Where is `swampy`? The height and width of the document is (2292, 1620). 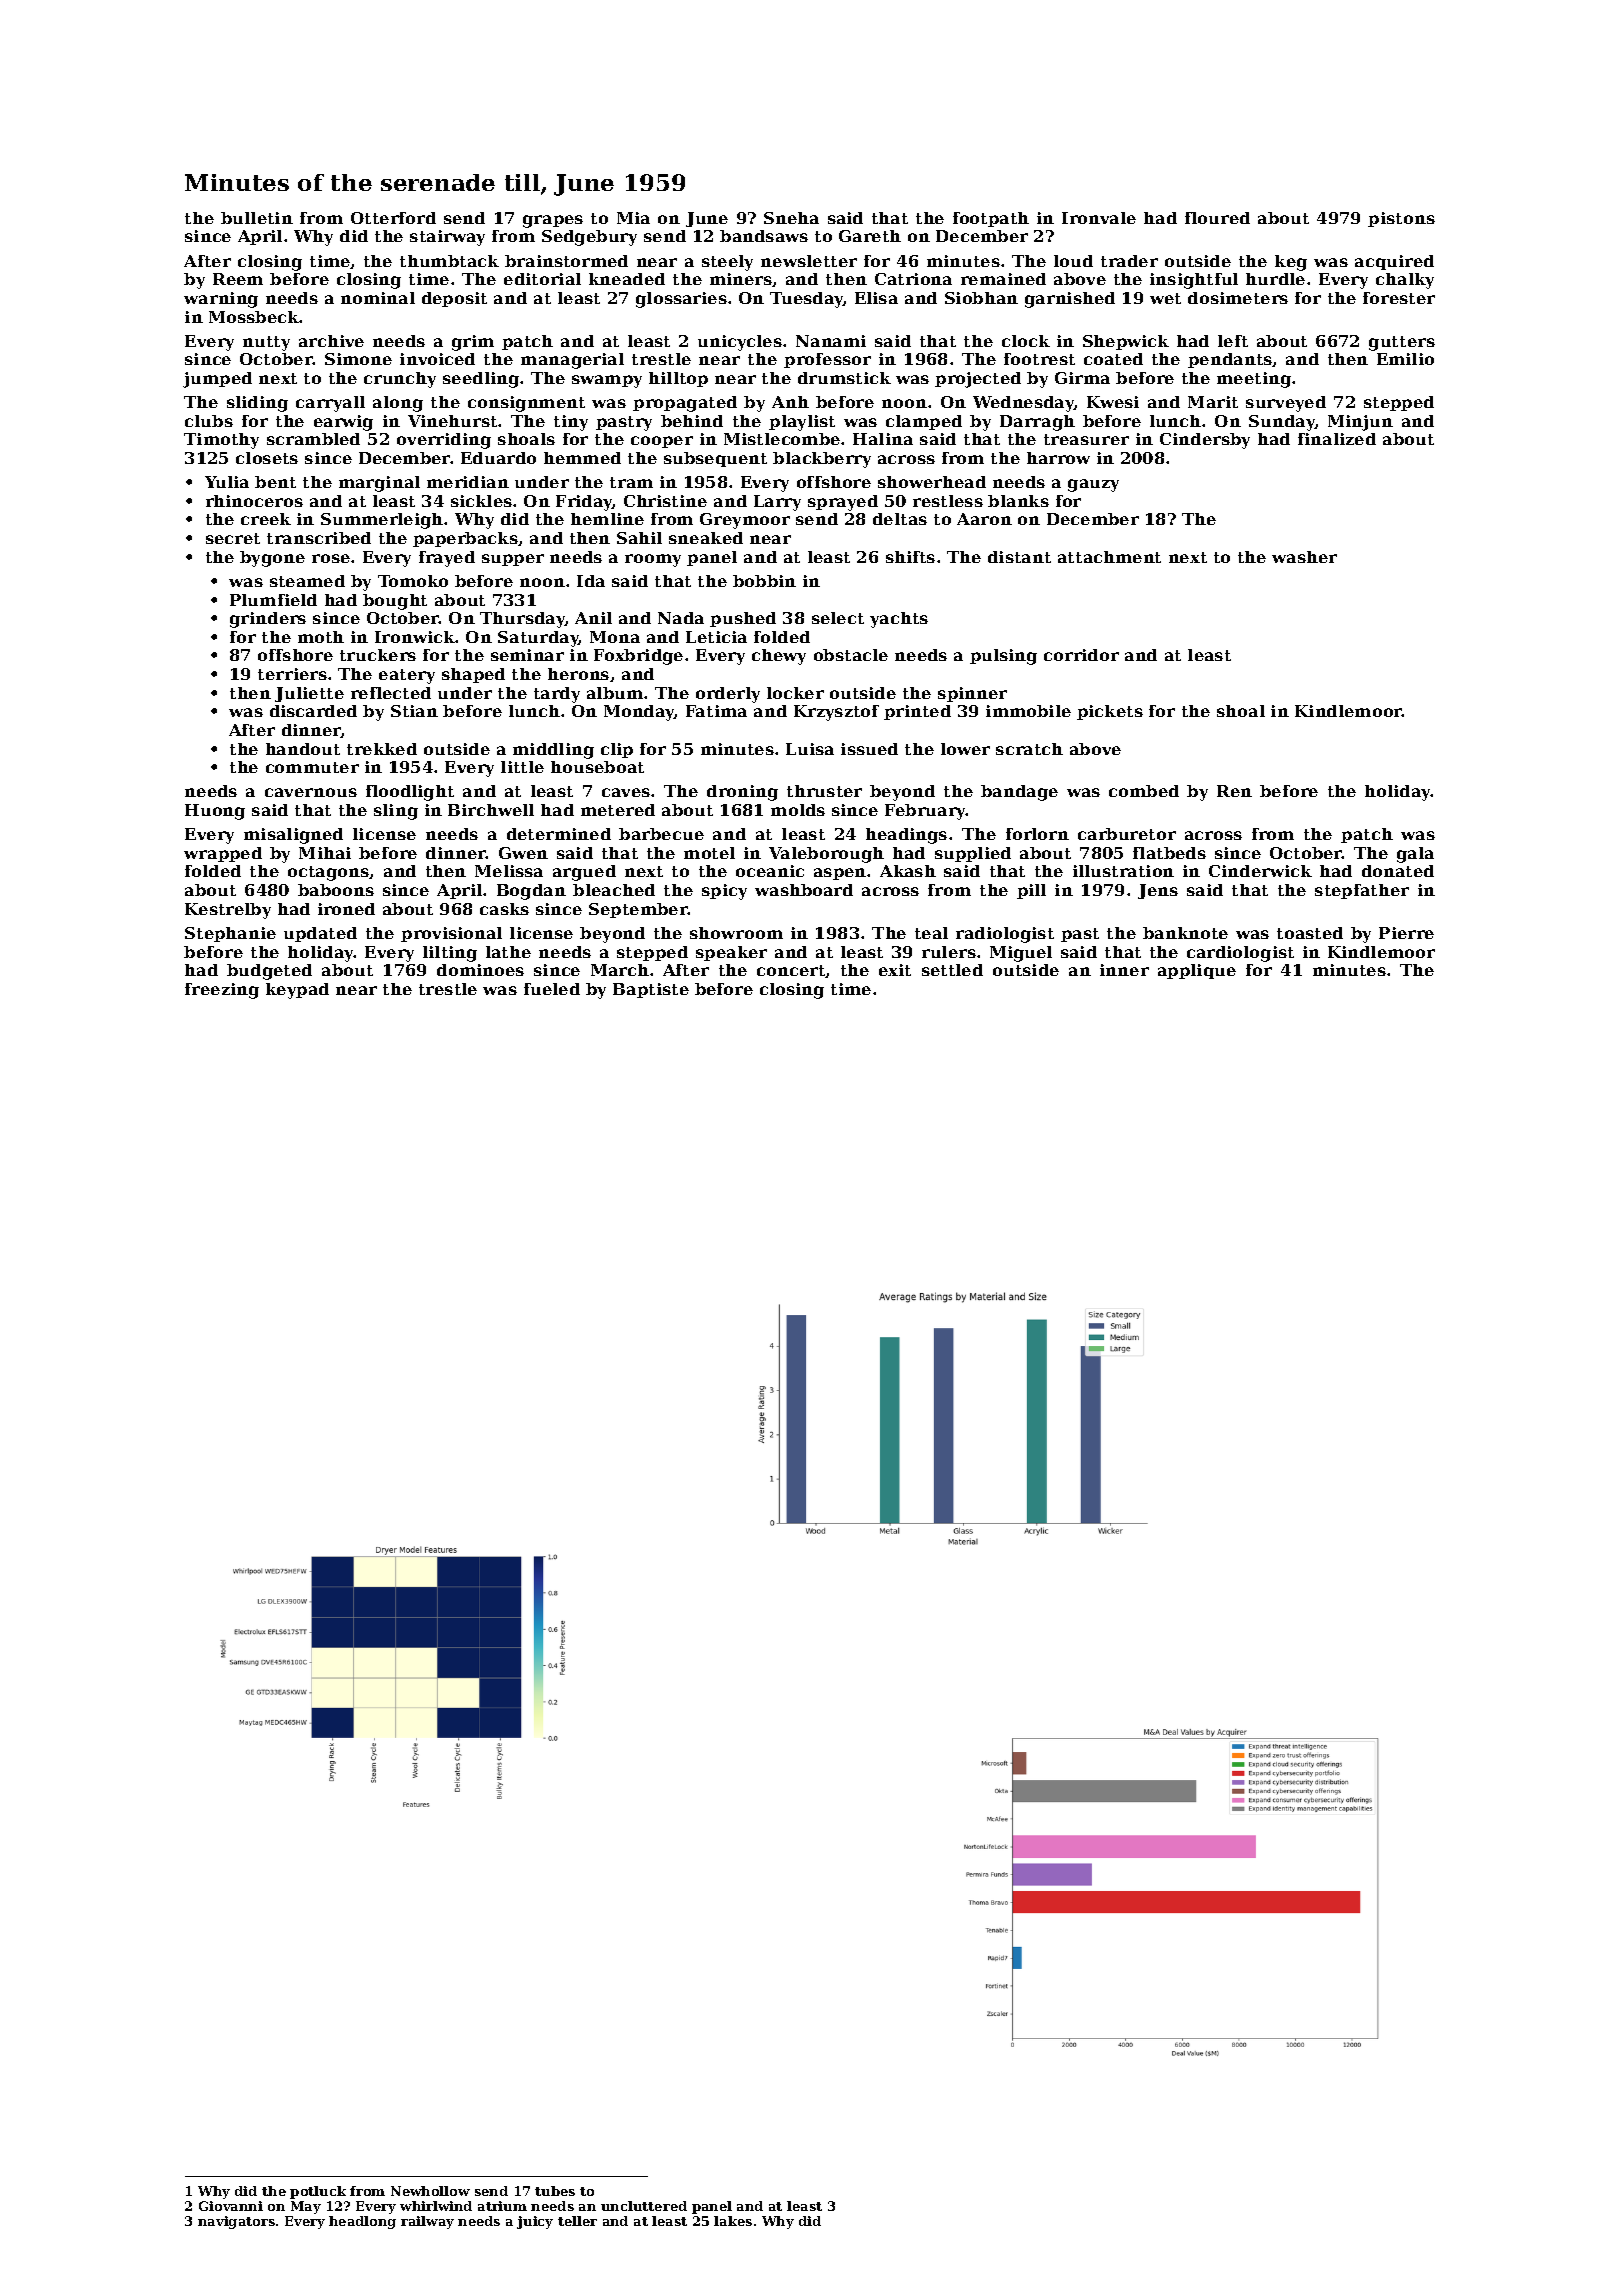 swampy is located at coordinates (607, 381).
